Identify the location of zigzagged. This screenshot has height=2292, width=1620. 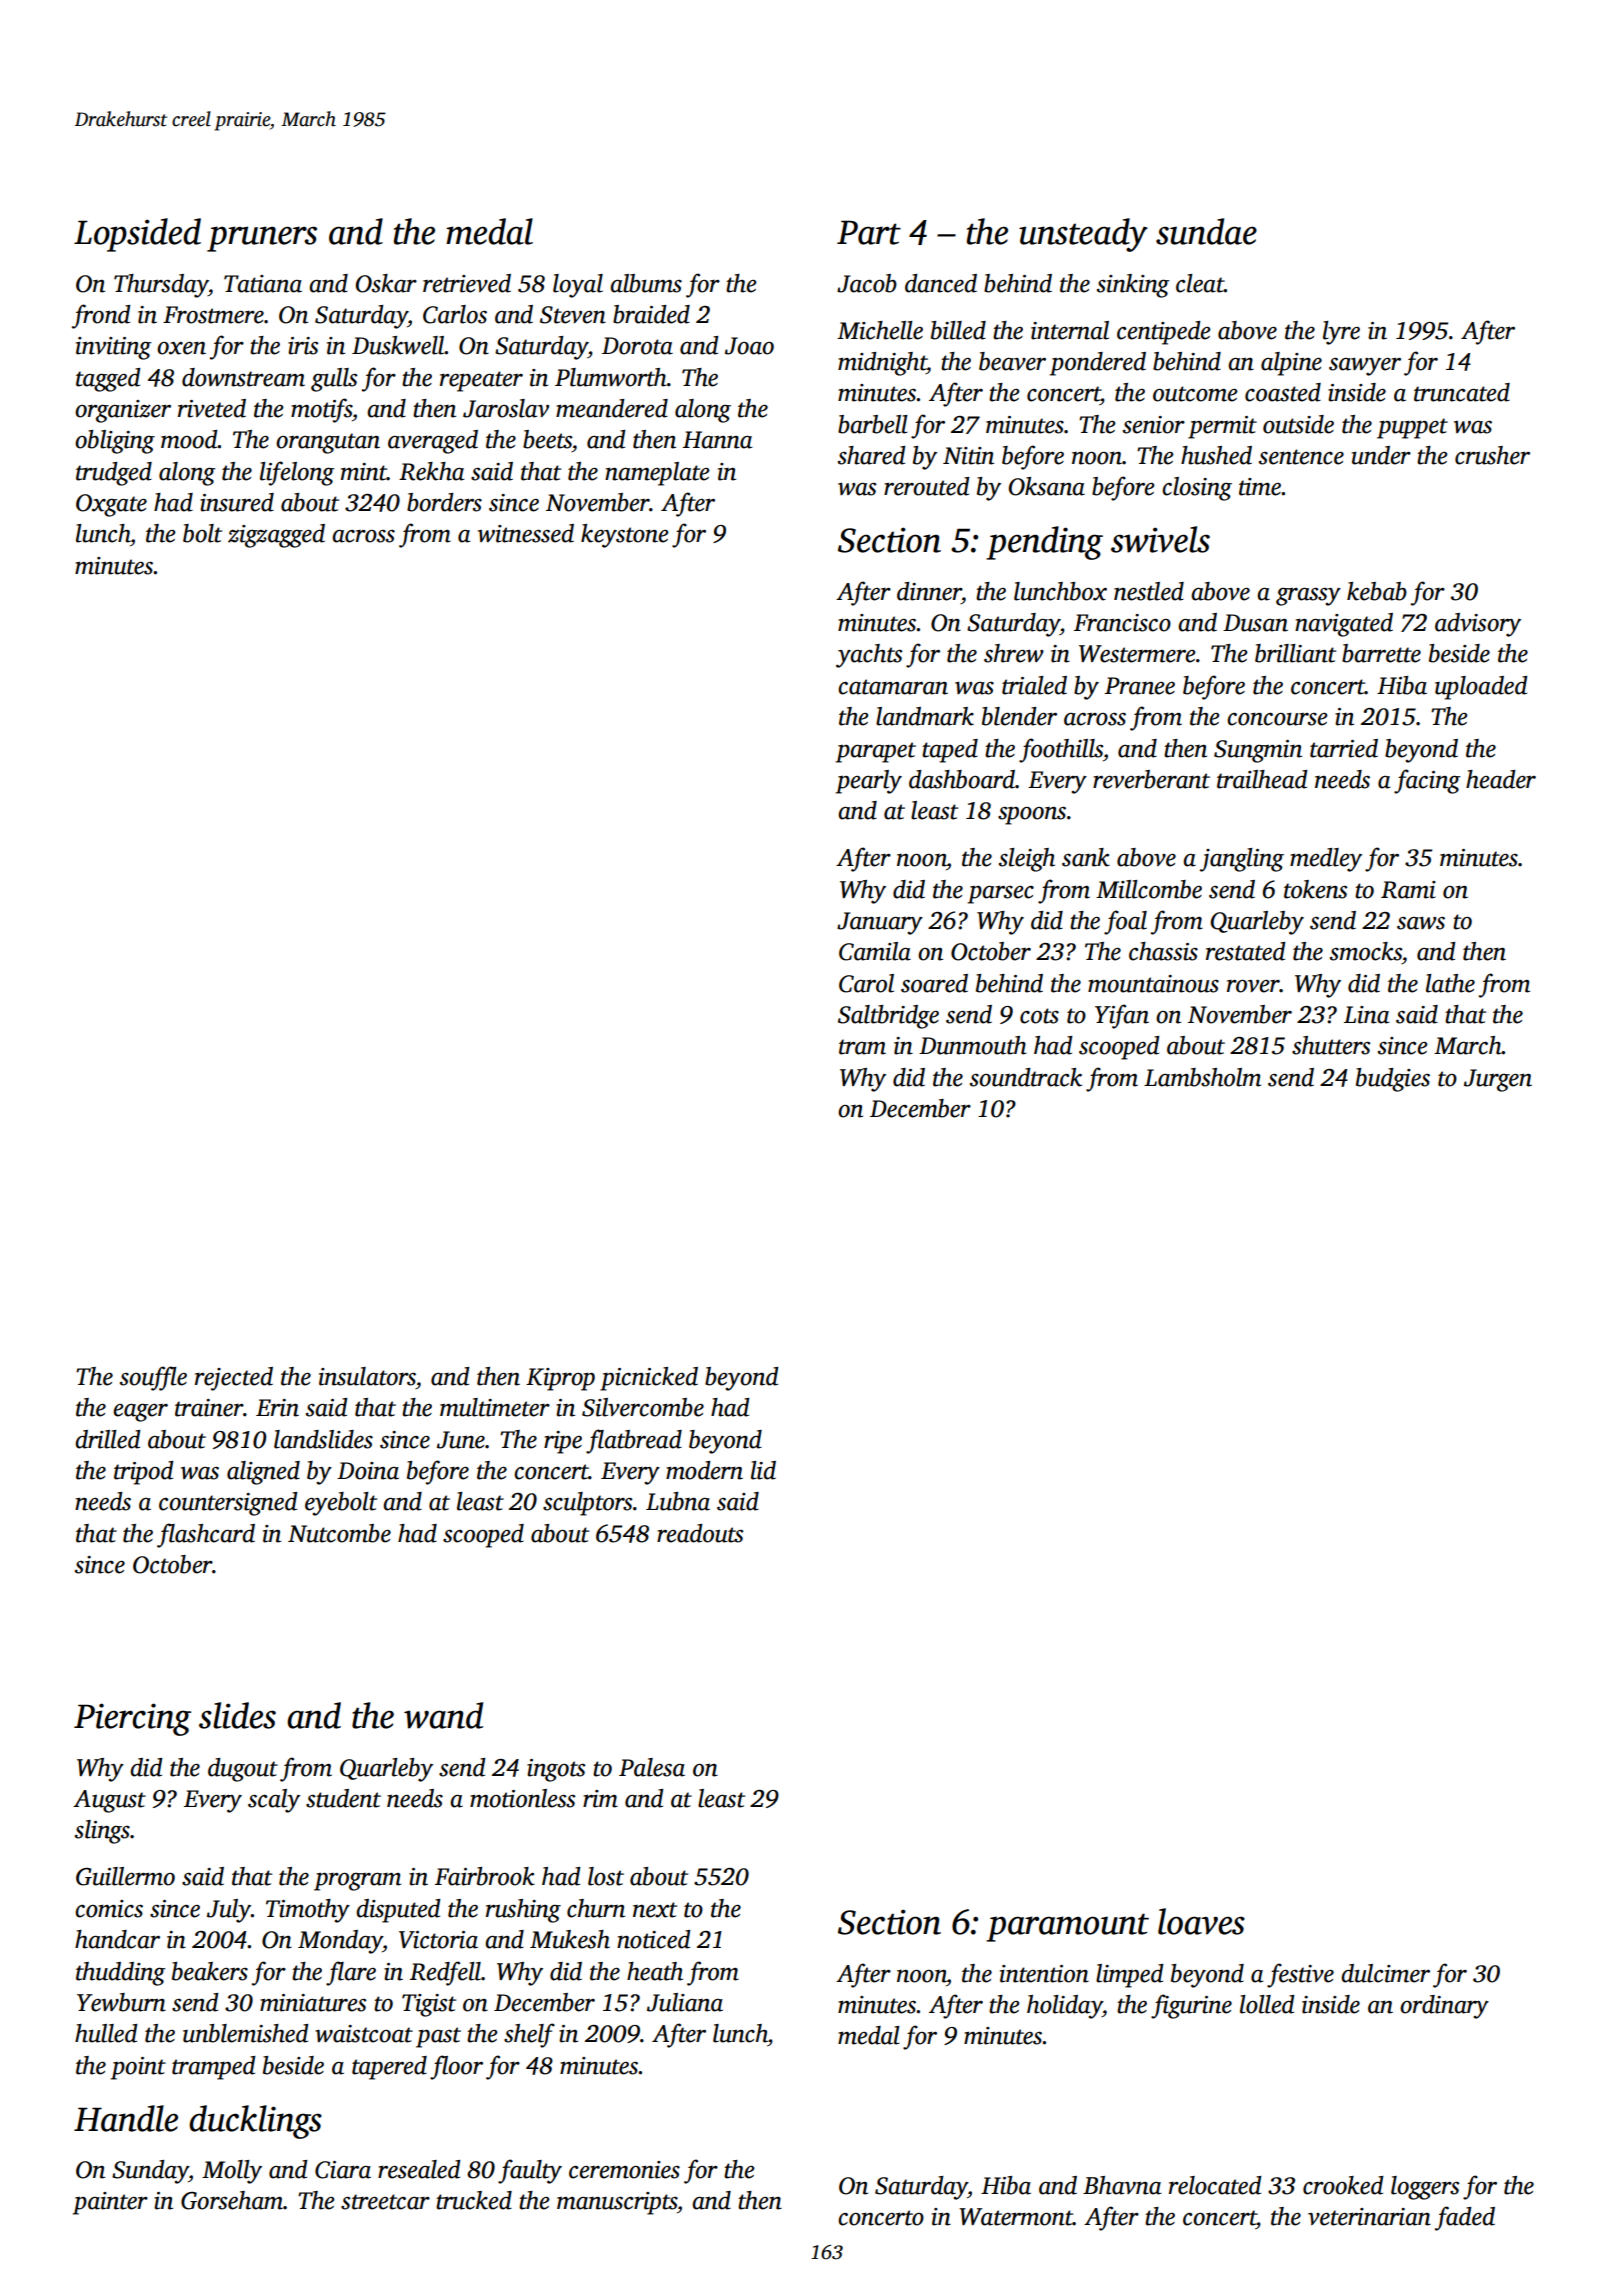
(276, 536).
